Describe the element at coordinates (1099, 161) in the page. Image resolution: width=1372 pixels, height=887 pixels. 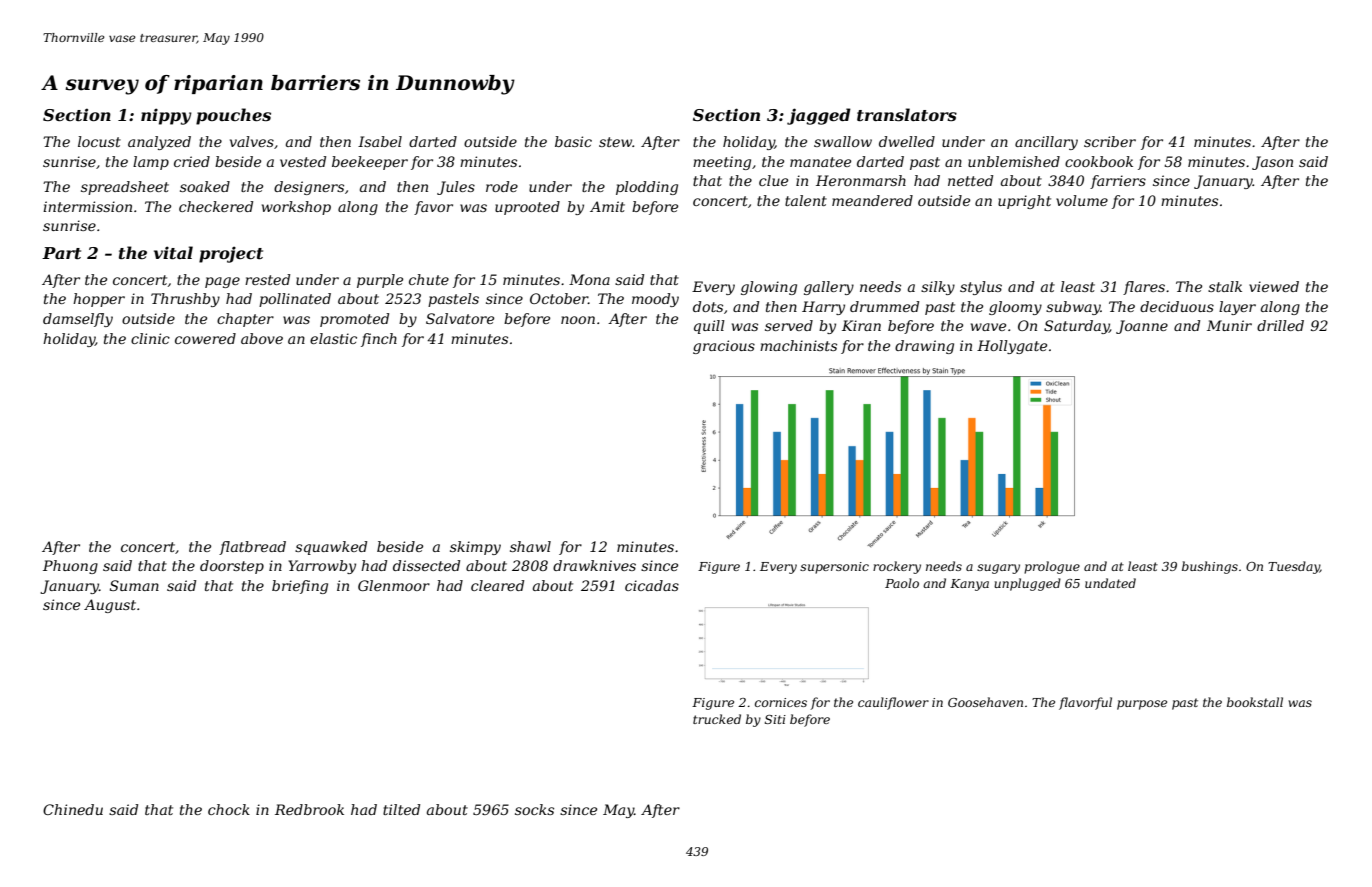
I see `cookbook` at that location.
